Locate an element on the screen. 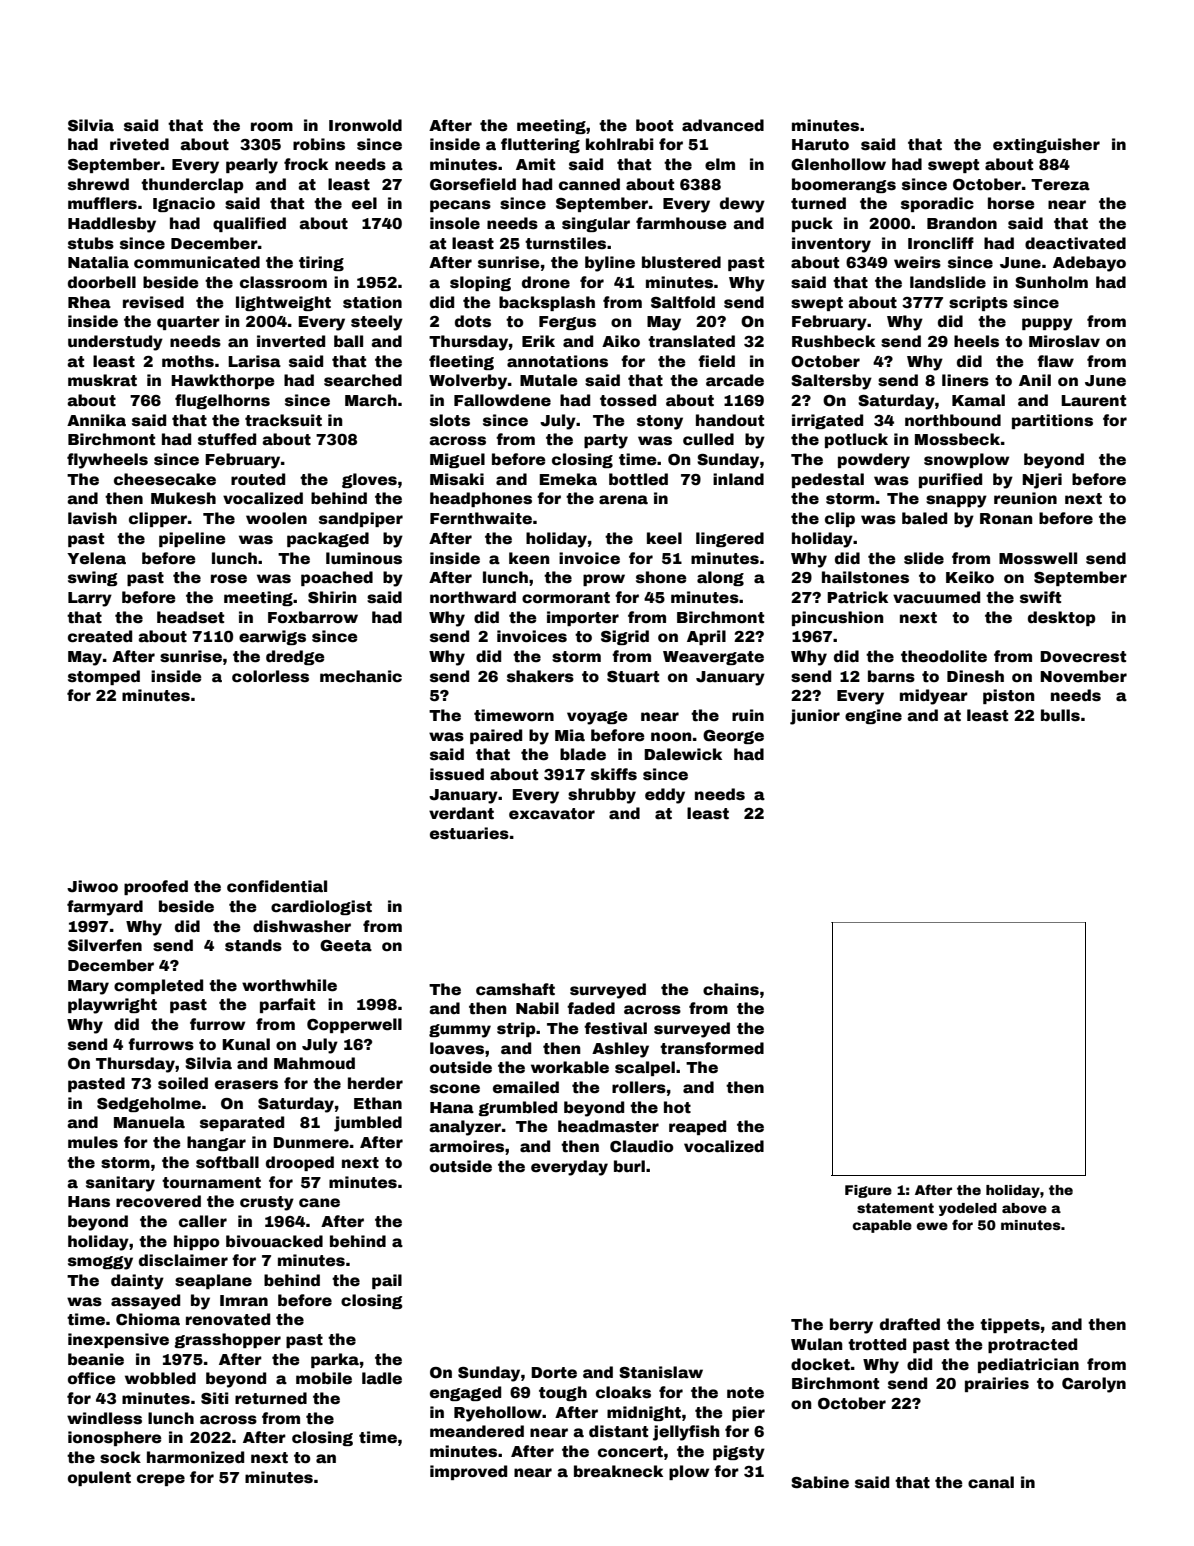  pigsty is located at coordinates (739, 1453).
